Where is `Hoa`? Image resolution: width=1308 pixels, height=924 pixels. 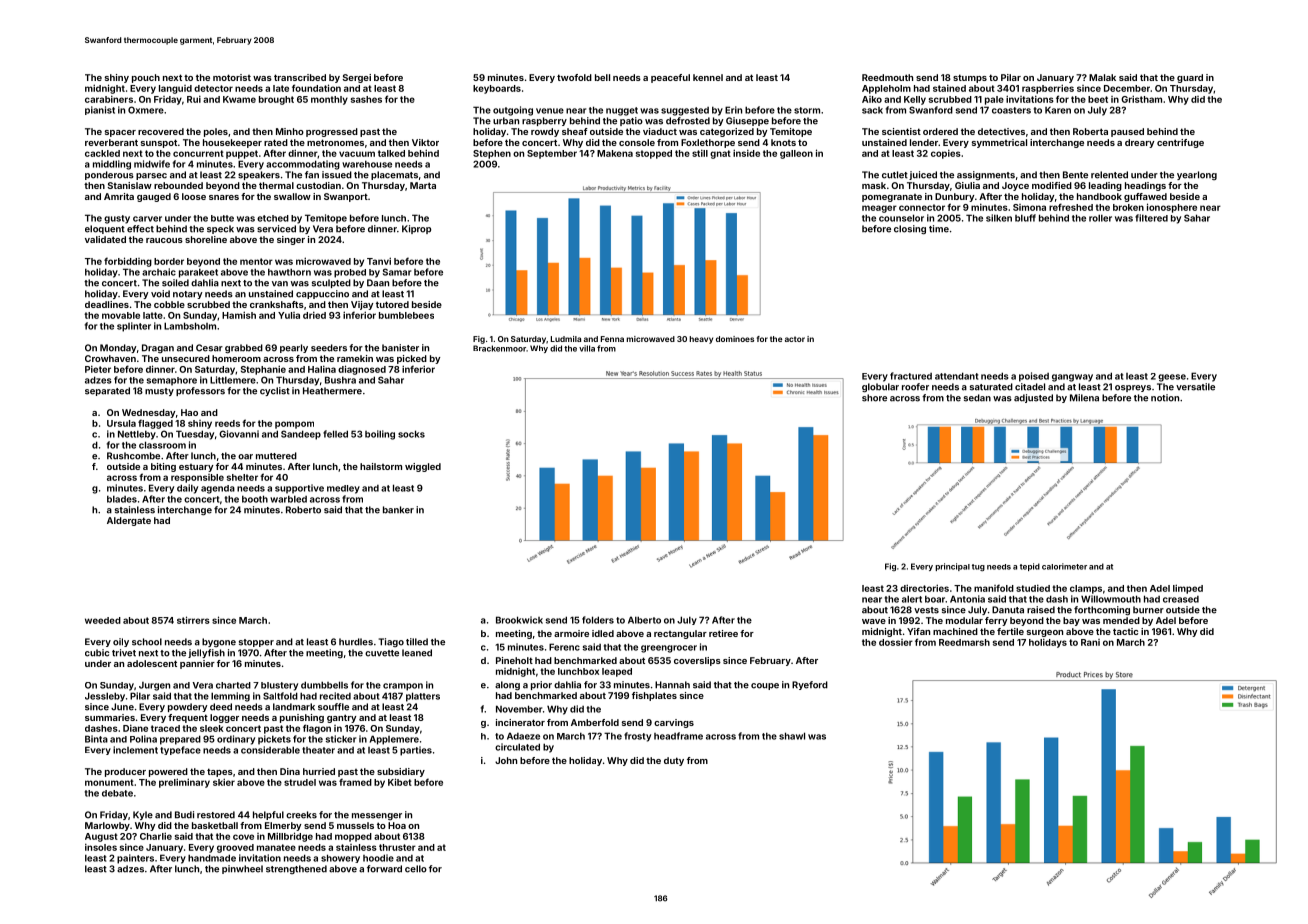 Hoa is located at coordinates (397, 825).
